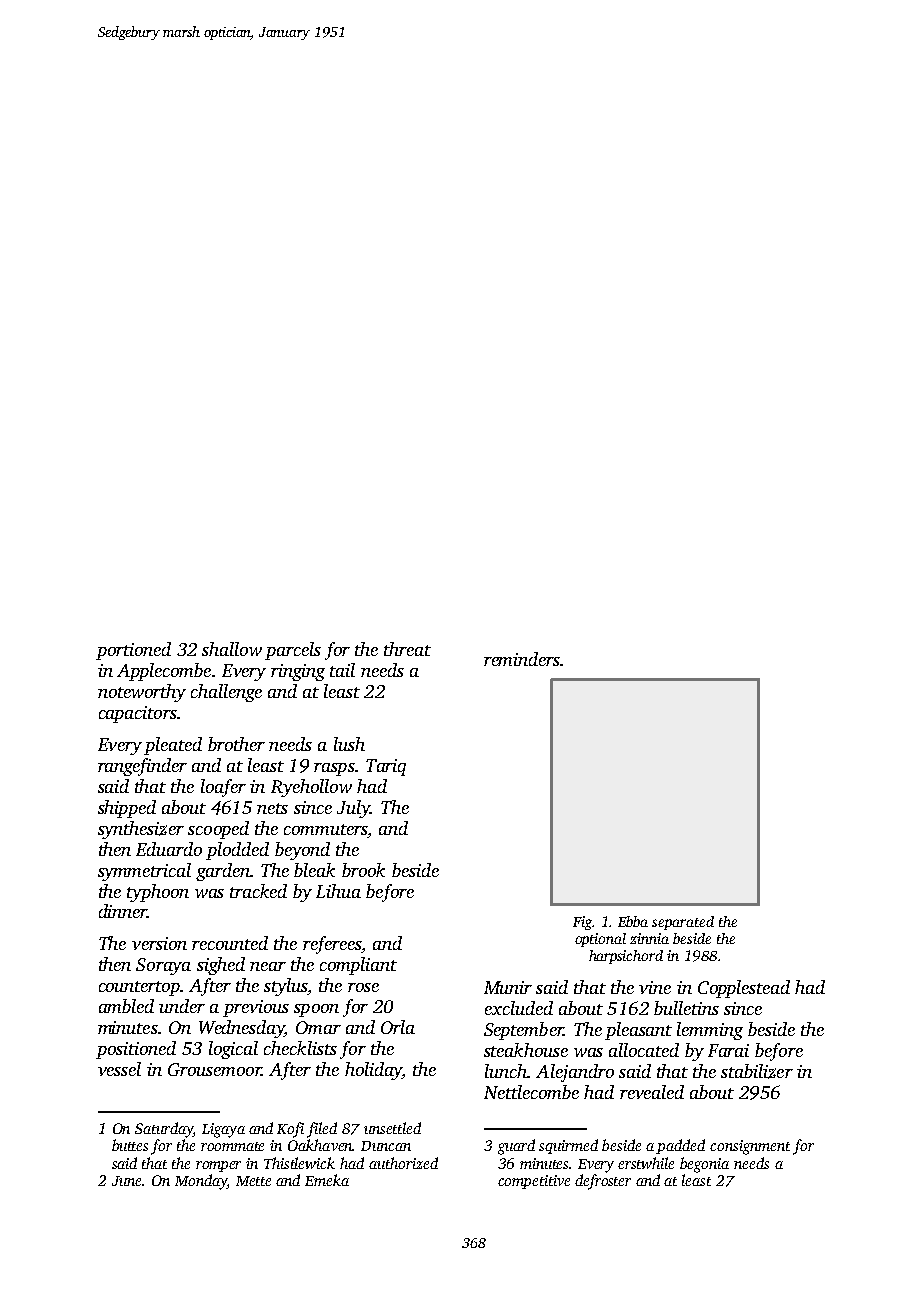  Describe the element at coordinates (522, 659) in the page. I see `reminders` at that location.
